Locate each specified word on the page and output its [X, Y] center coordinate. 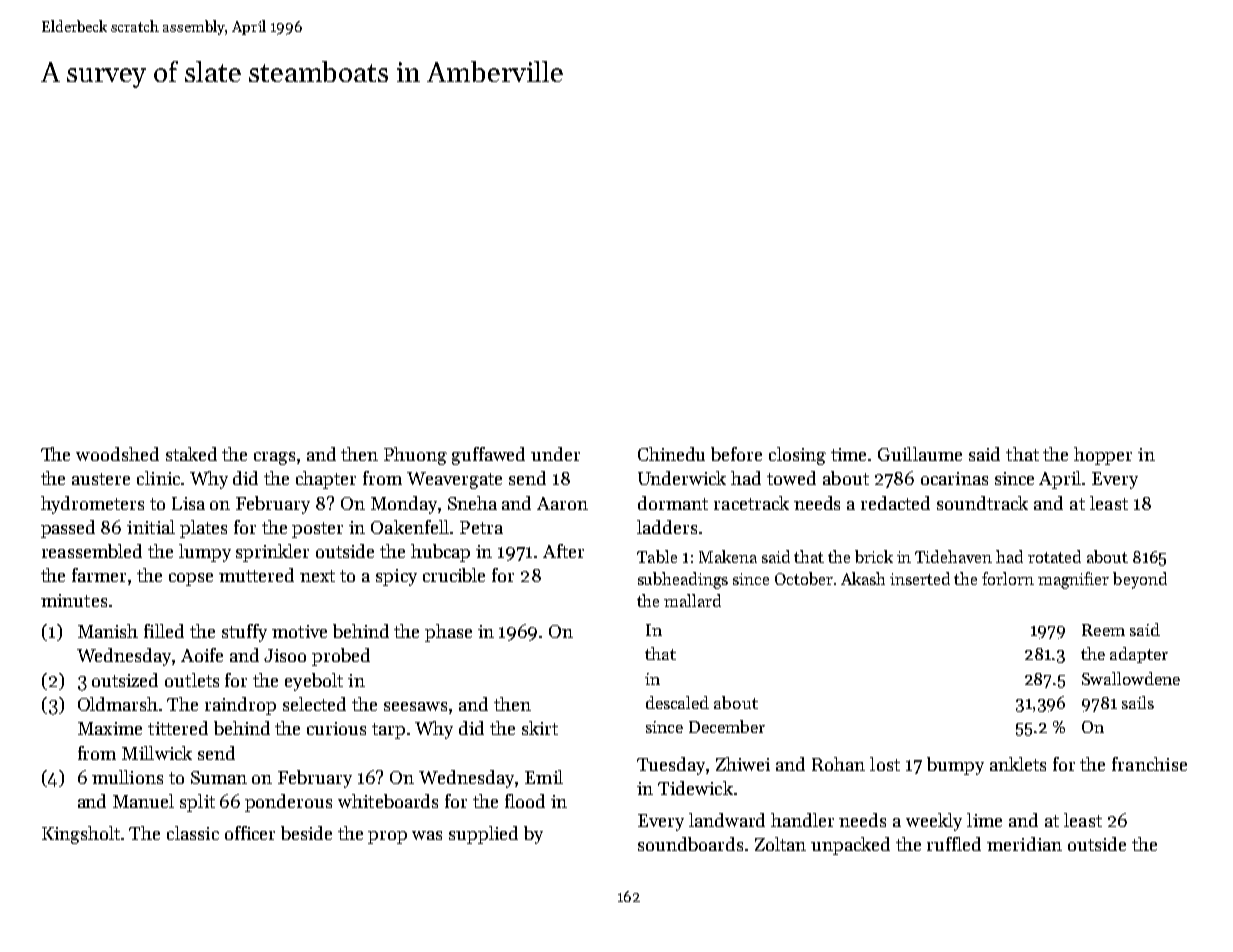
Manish [108, 631]
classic [193, 833]
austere [101, 479]
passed [68, 529]
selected [314, 704]
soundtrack [982, 503]
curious [336, 728]
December [727, 726]
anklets [1018, 764]
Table [657, 556]
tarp [388, 731]
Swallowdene [1131, 678]
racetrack [751, 503]
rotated [1054, 556]
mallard [692, 600]
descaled [677, 702]
